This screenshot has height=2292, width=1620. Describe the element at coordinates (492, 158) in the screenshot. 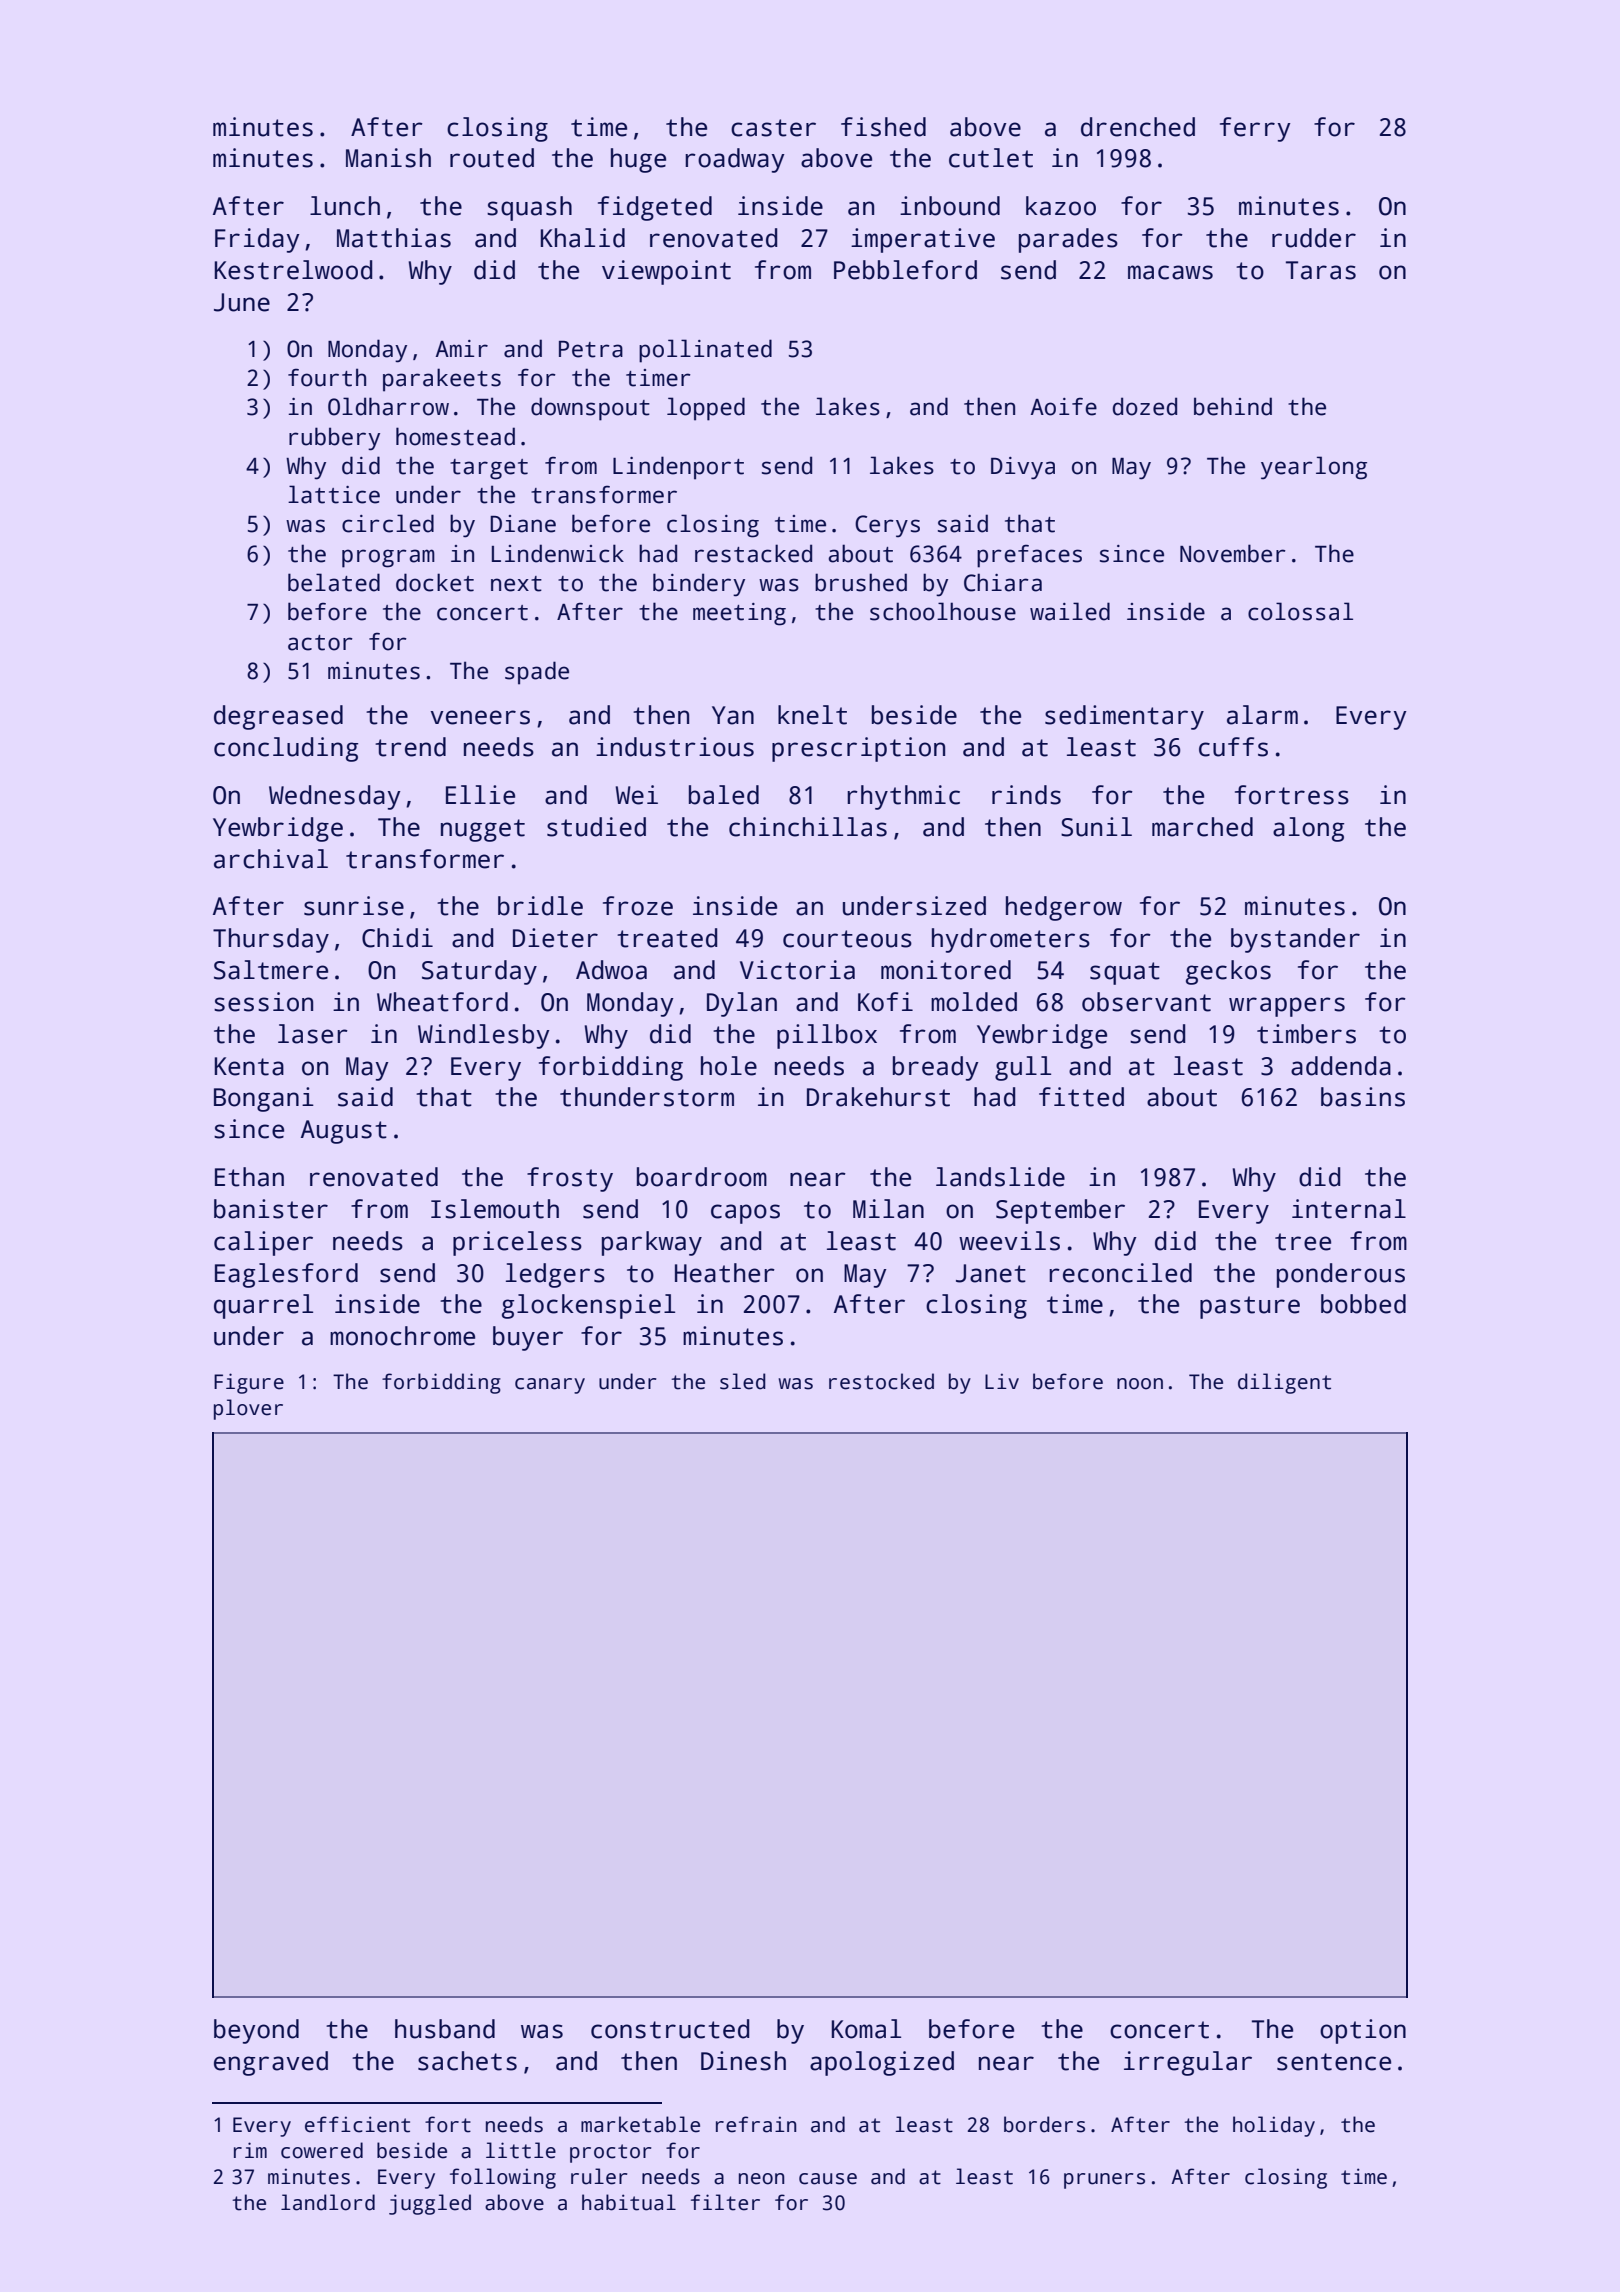

I see `routed` at that location.
